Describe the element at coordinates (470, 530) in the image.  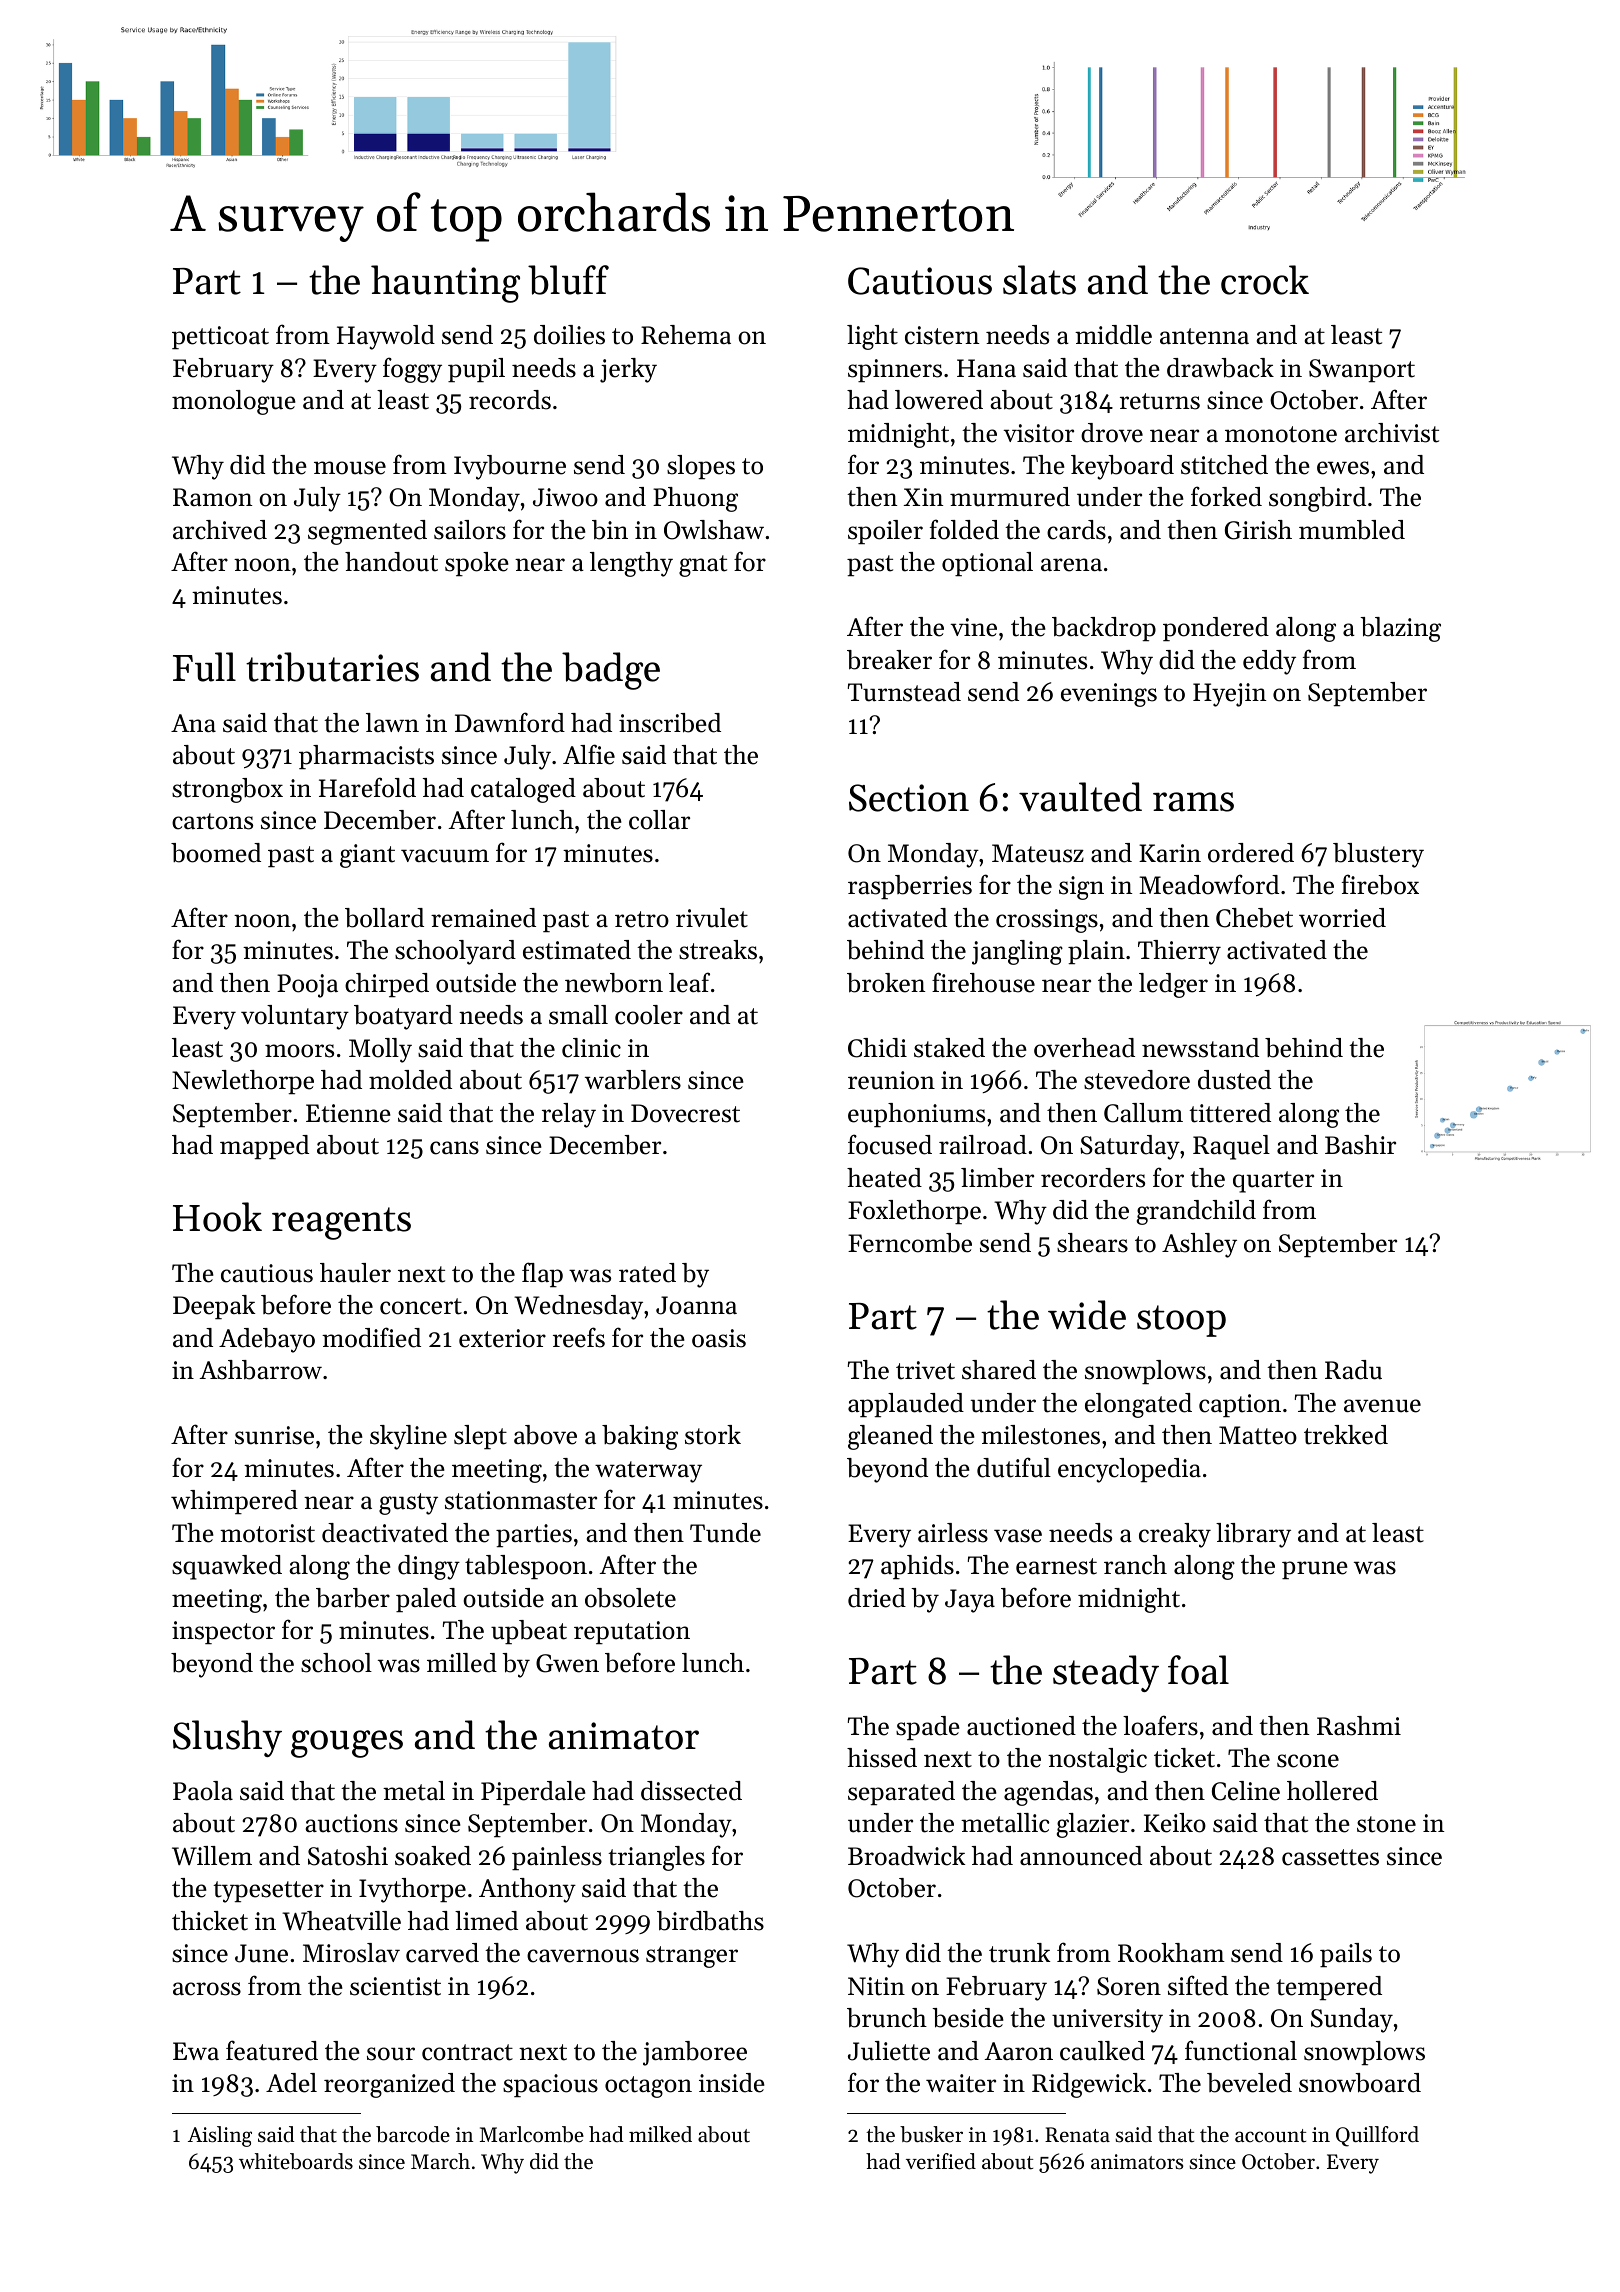
I see `sailors` at that location.
